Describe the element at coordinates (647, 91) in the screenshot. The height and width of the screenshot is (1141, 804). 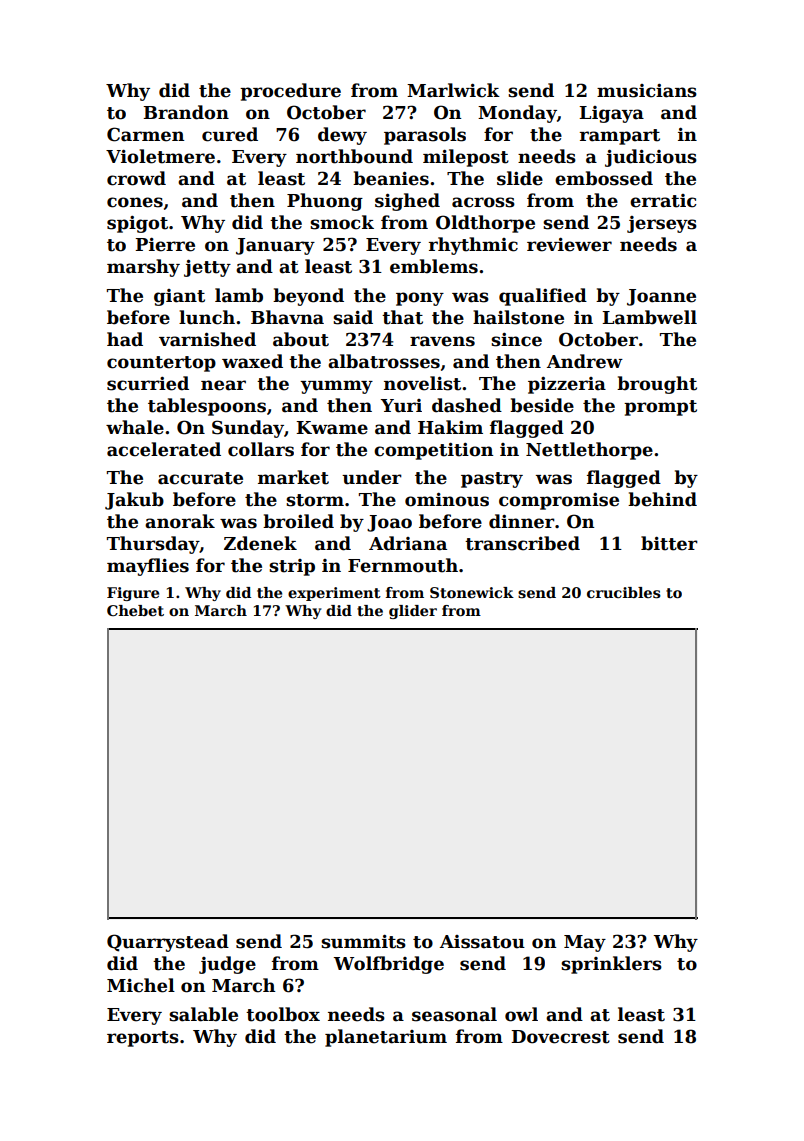
I see `musicians` at that location.
